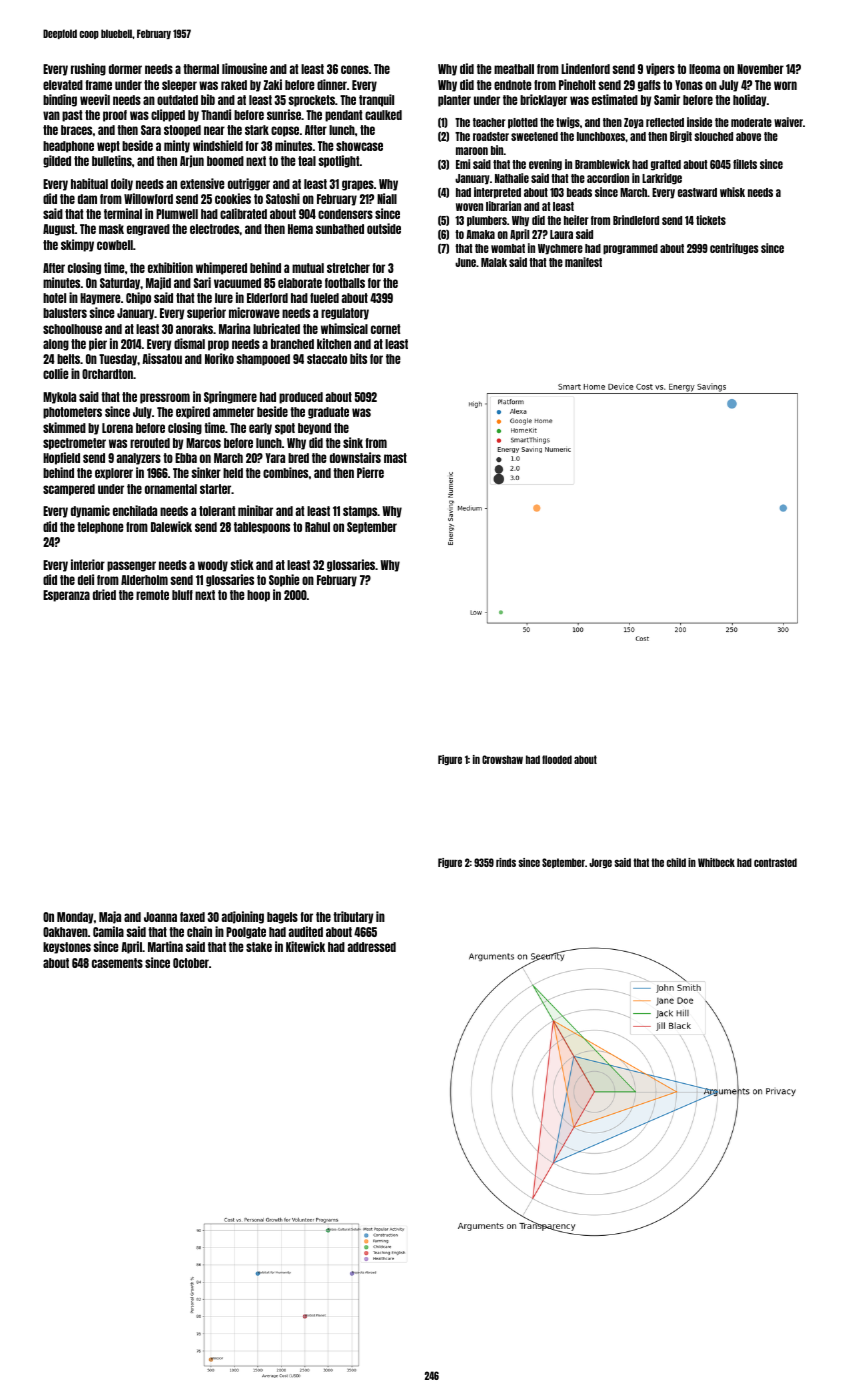  What do you see at coordinates (88, 69) in the image?
I see `rushing` at bounding box center [88, 69].
